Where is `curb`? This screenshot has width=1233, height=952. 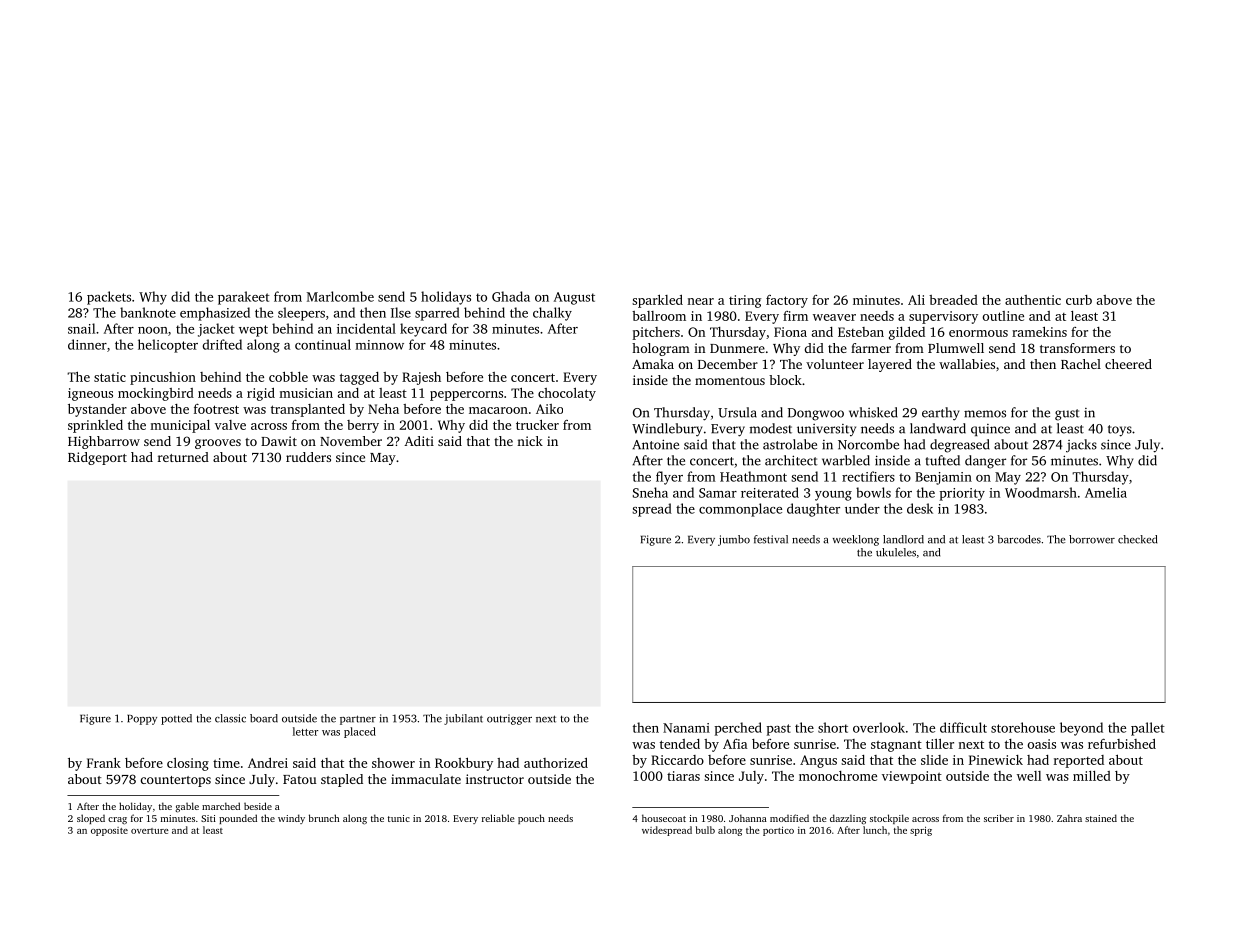
curb is located at coordinates (1079, 300).
